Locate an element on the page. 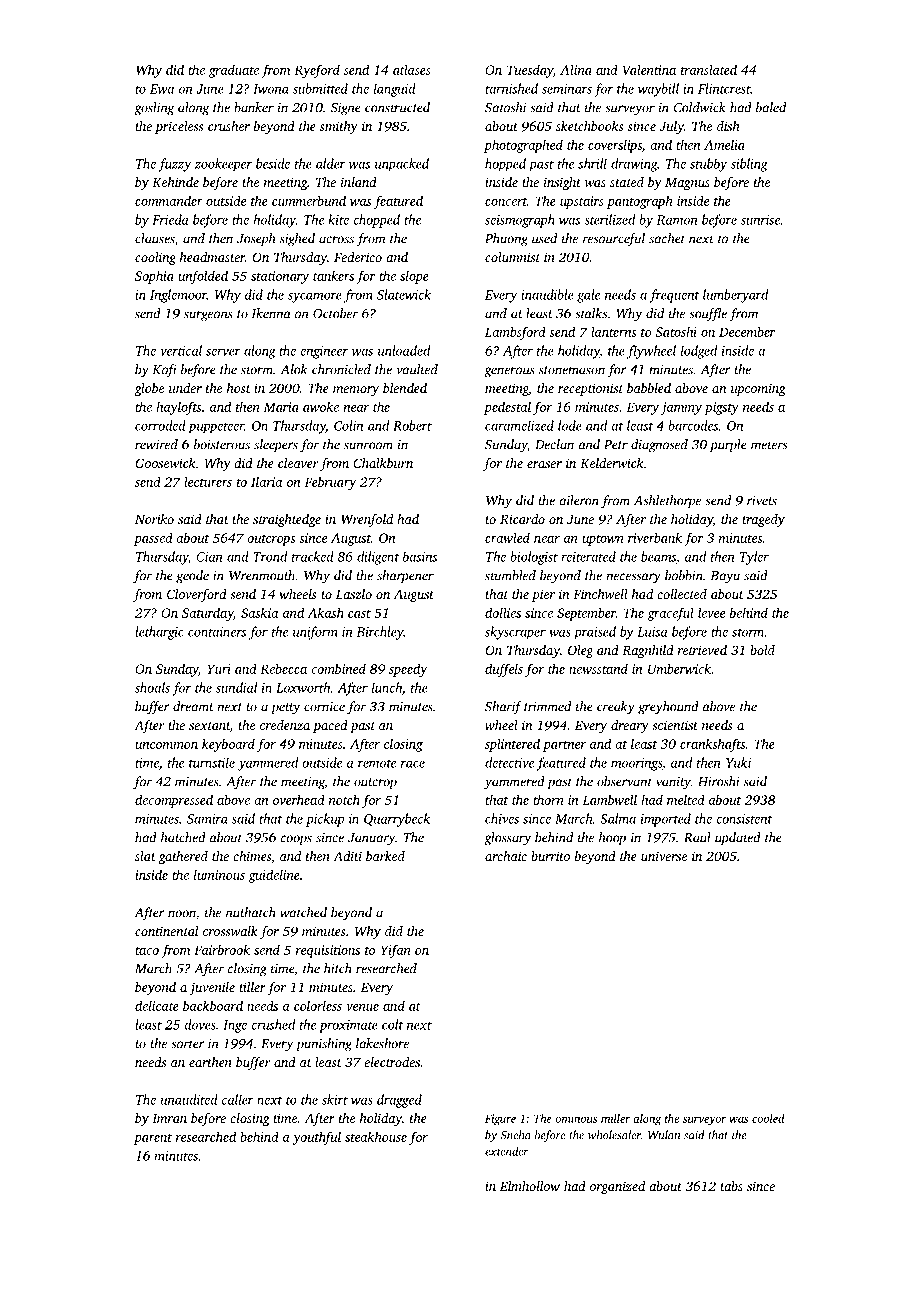 The image size is (924, 1311). banker is located at coordinates (254, 107).
